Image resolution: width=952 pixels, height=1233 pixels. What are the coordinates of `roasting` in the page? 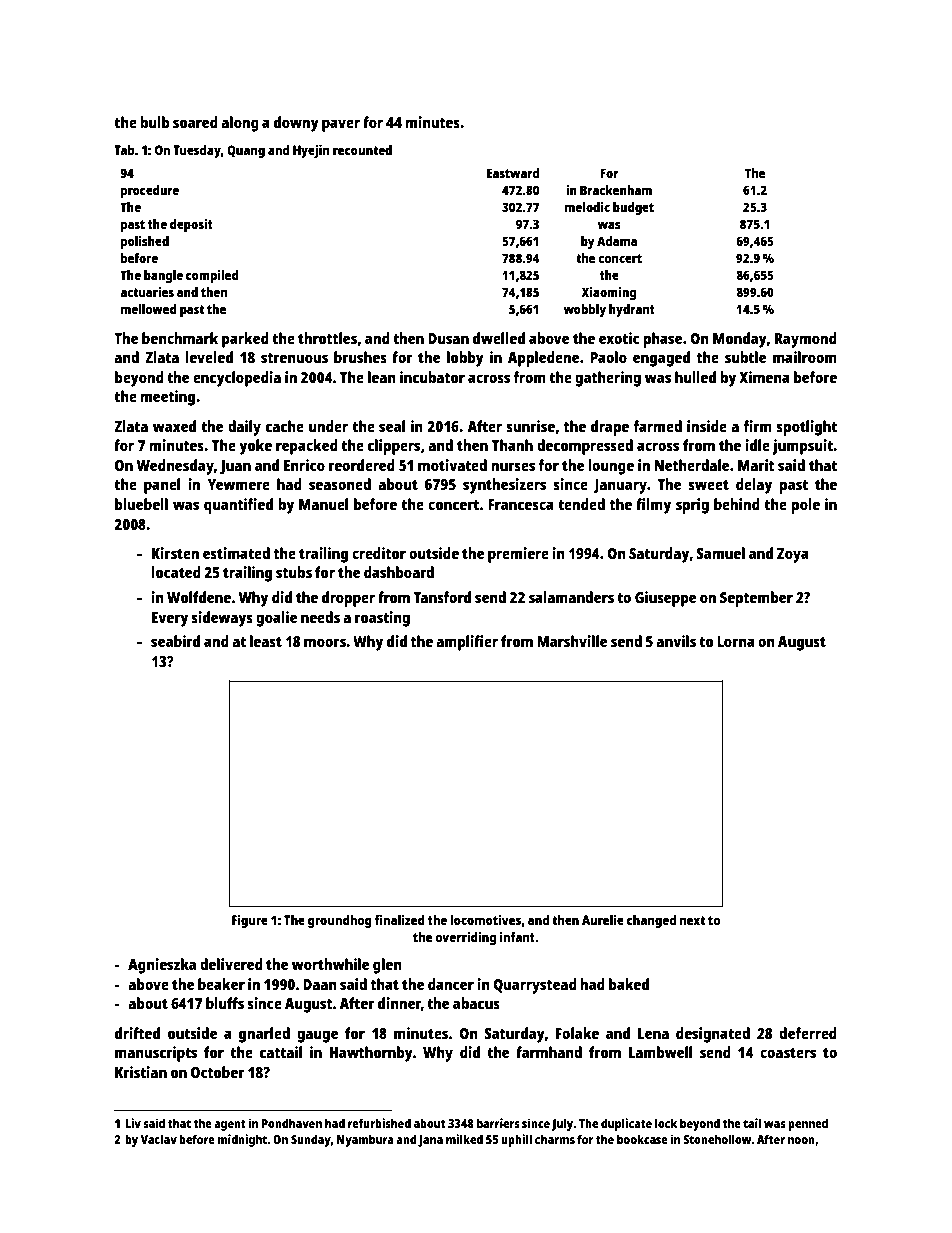 It's located at (382, 619).
